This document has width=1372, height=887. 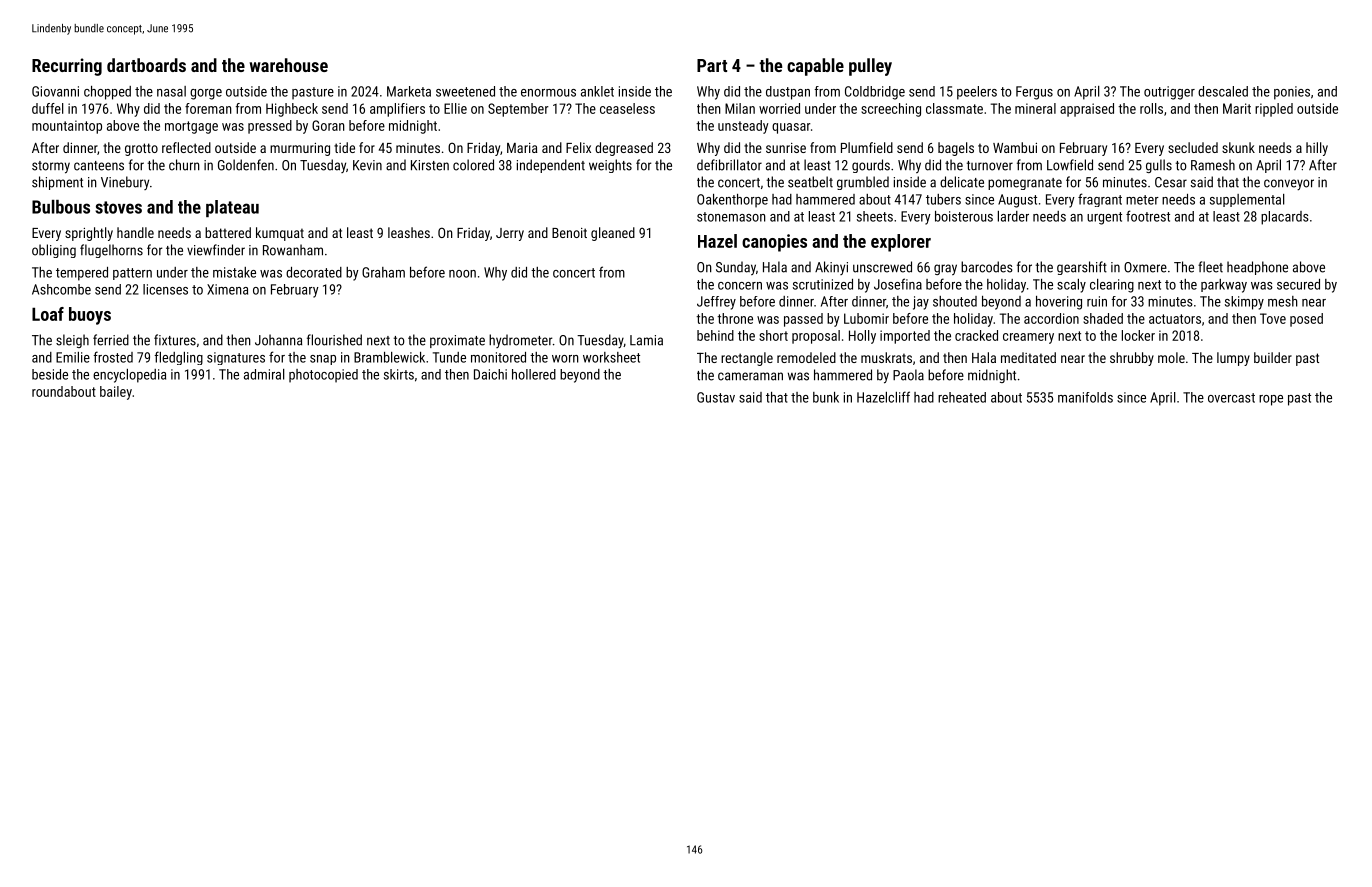 What do you see at coordinates (1271, 400) in the document?
I see `rope` at bounding box center [1271, 400].
